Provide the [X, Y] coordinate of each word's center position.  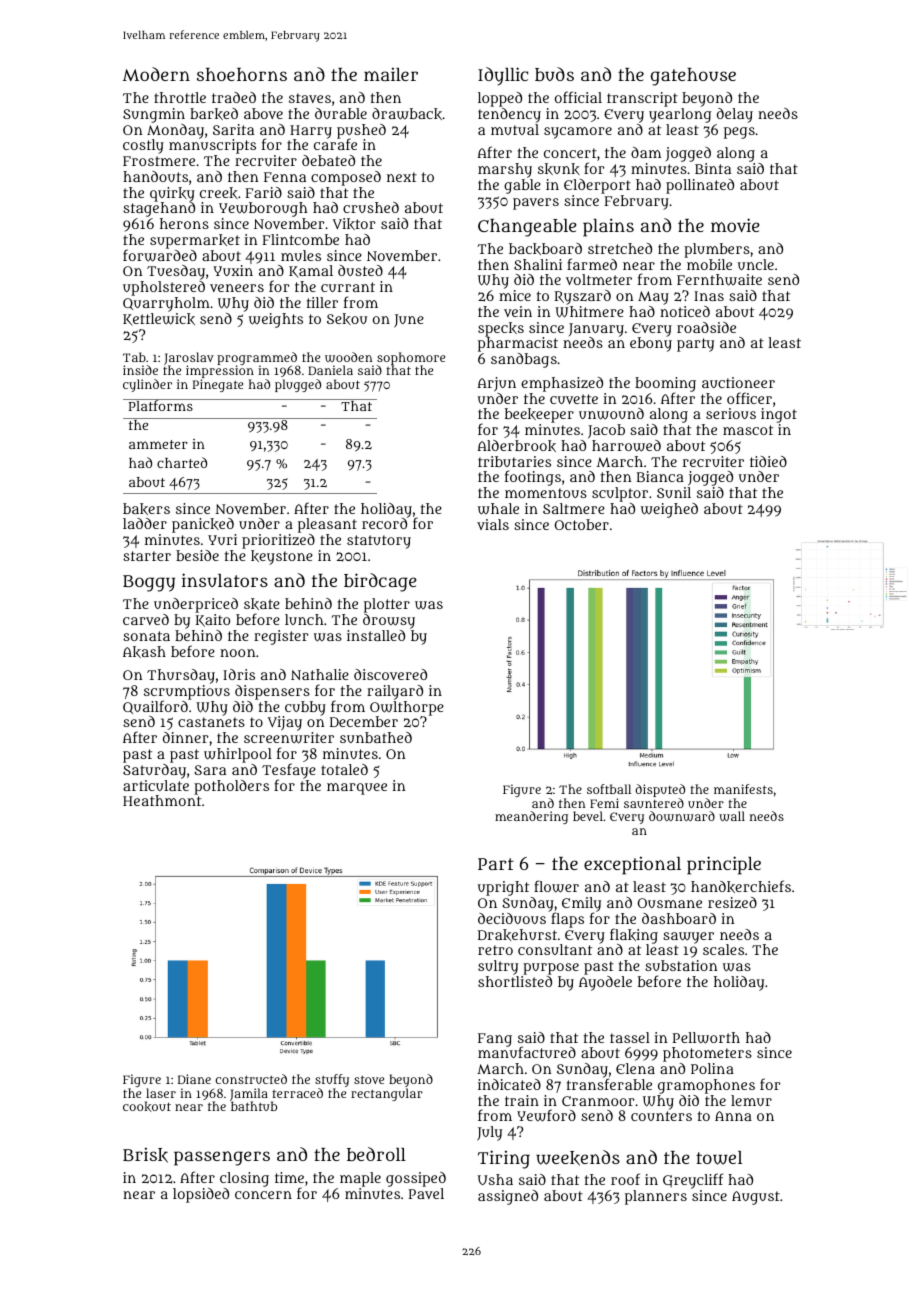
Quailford [155, 707]
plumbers [717, 250]
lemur [751, 1100]
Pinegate [218, 385]
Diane [194, 1079]
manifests [743, 789]
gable [522, 186]
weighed [669, 510]
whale [498, 509]
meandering [531, 817]
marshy [505, 170]
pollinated [700, 186]
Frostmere [159, 161]
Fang [495, 1040]
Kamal [311, 271]
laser [161, 1093]
